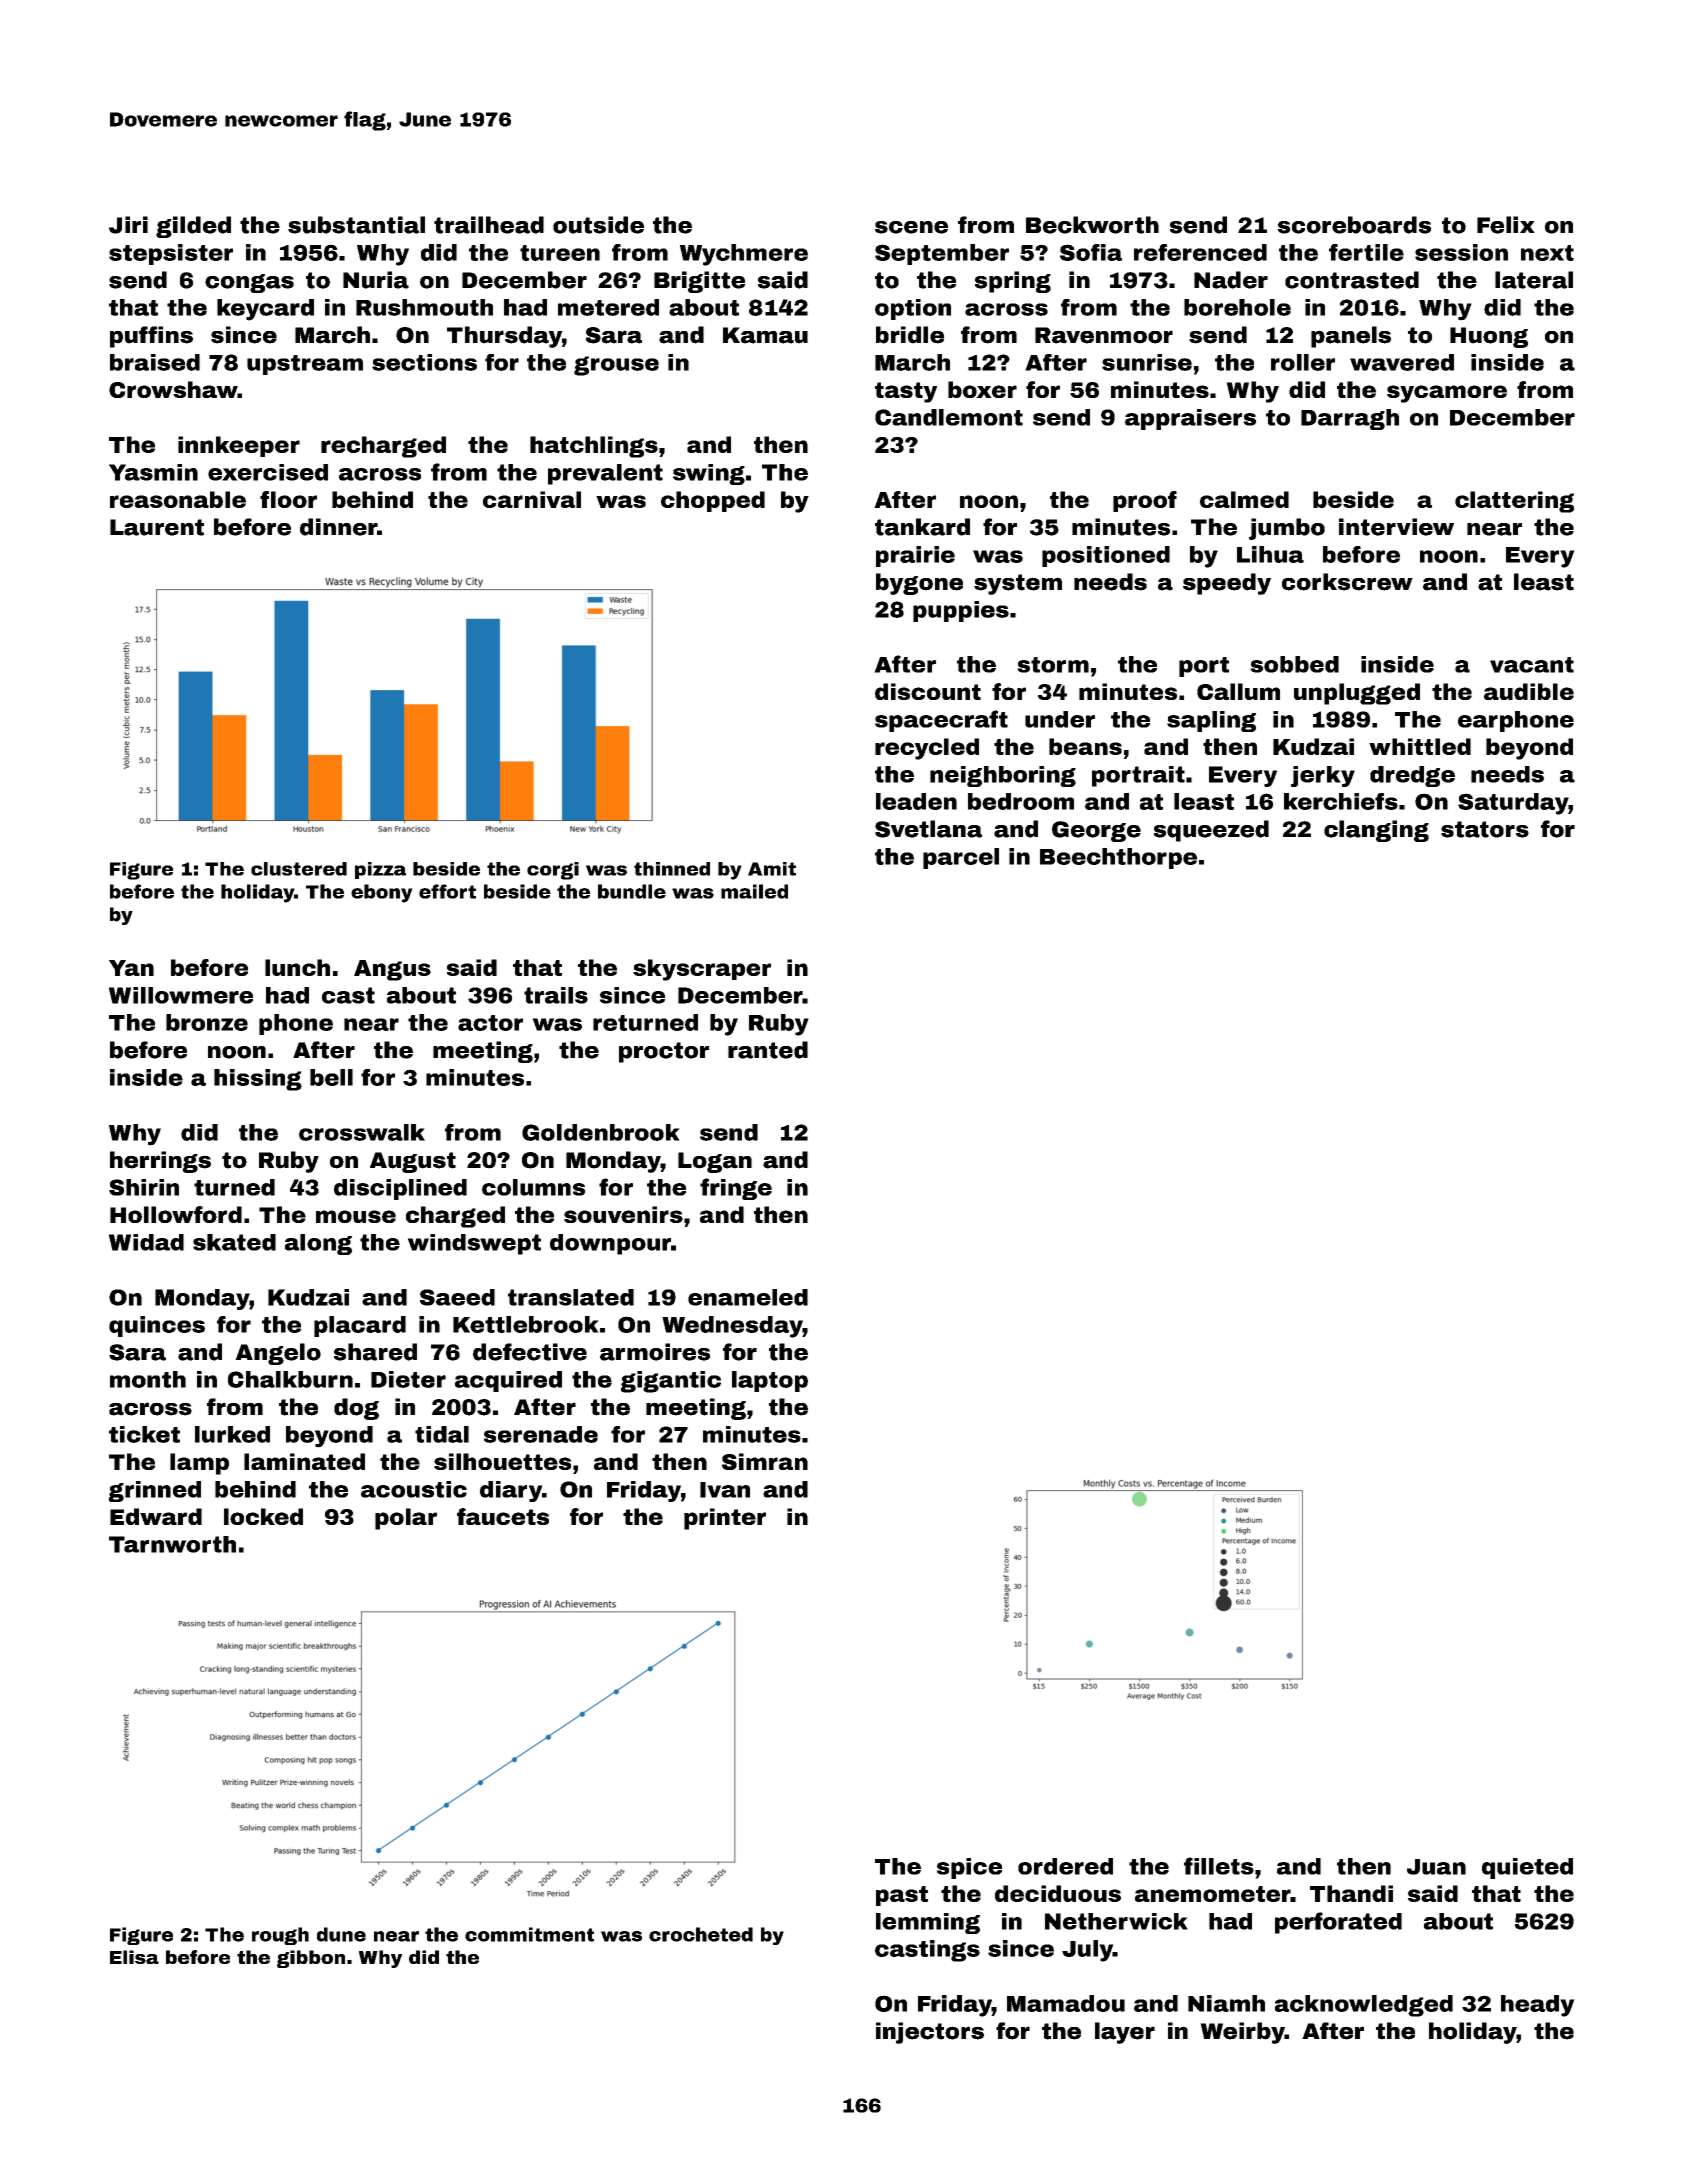 Image resolution: width=1683 pixels, height=2178 pixels. I want to click on laptop, so click(770, 1381).
